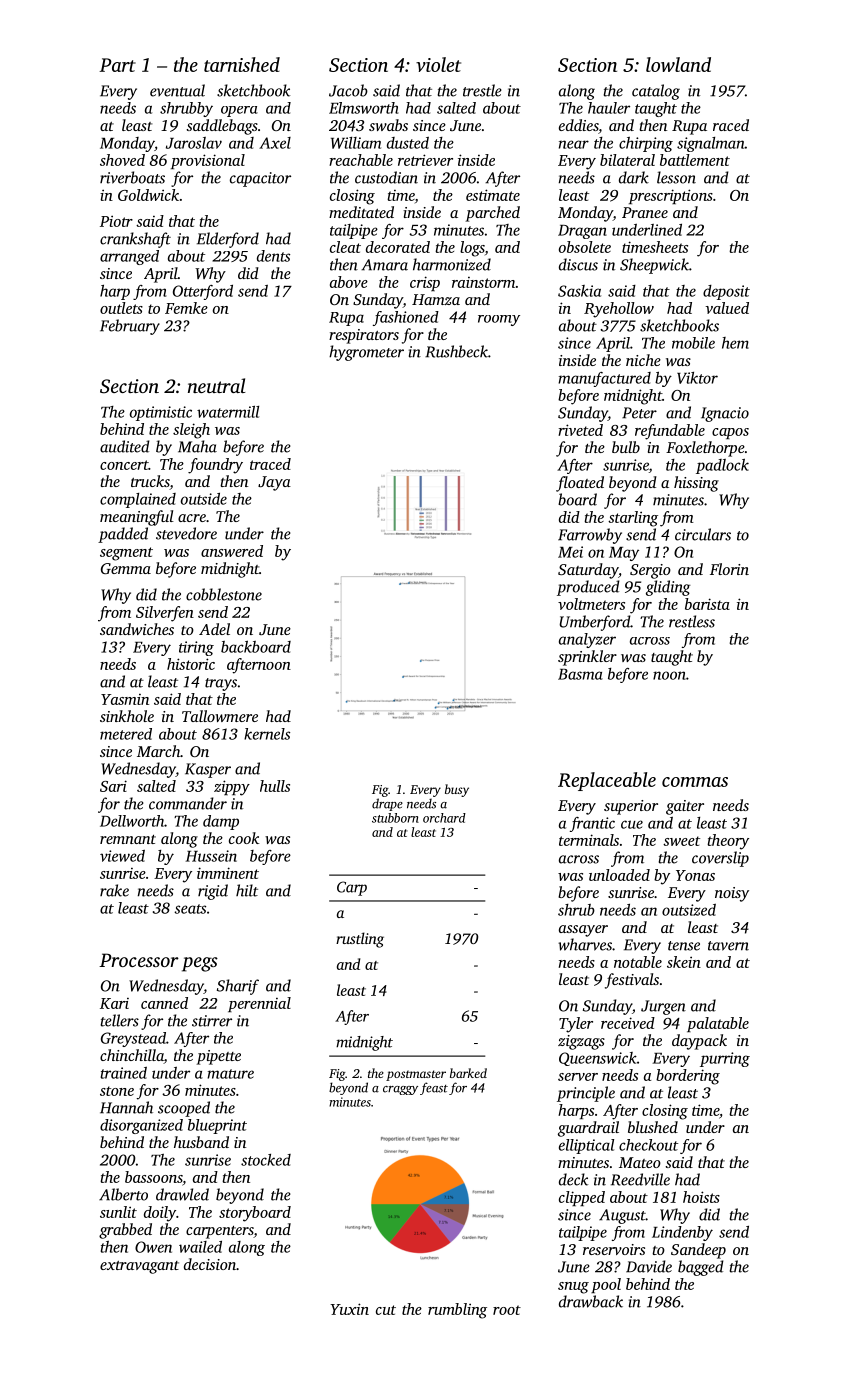 The height and width of the document is (1400, 849). Describe the element at coordinates (200, 964) in the document. I see `pegs` at that location.
